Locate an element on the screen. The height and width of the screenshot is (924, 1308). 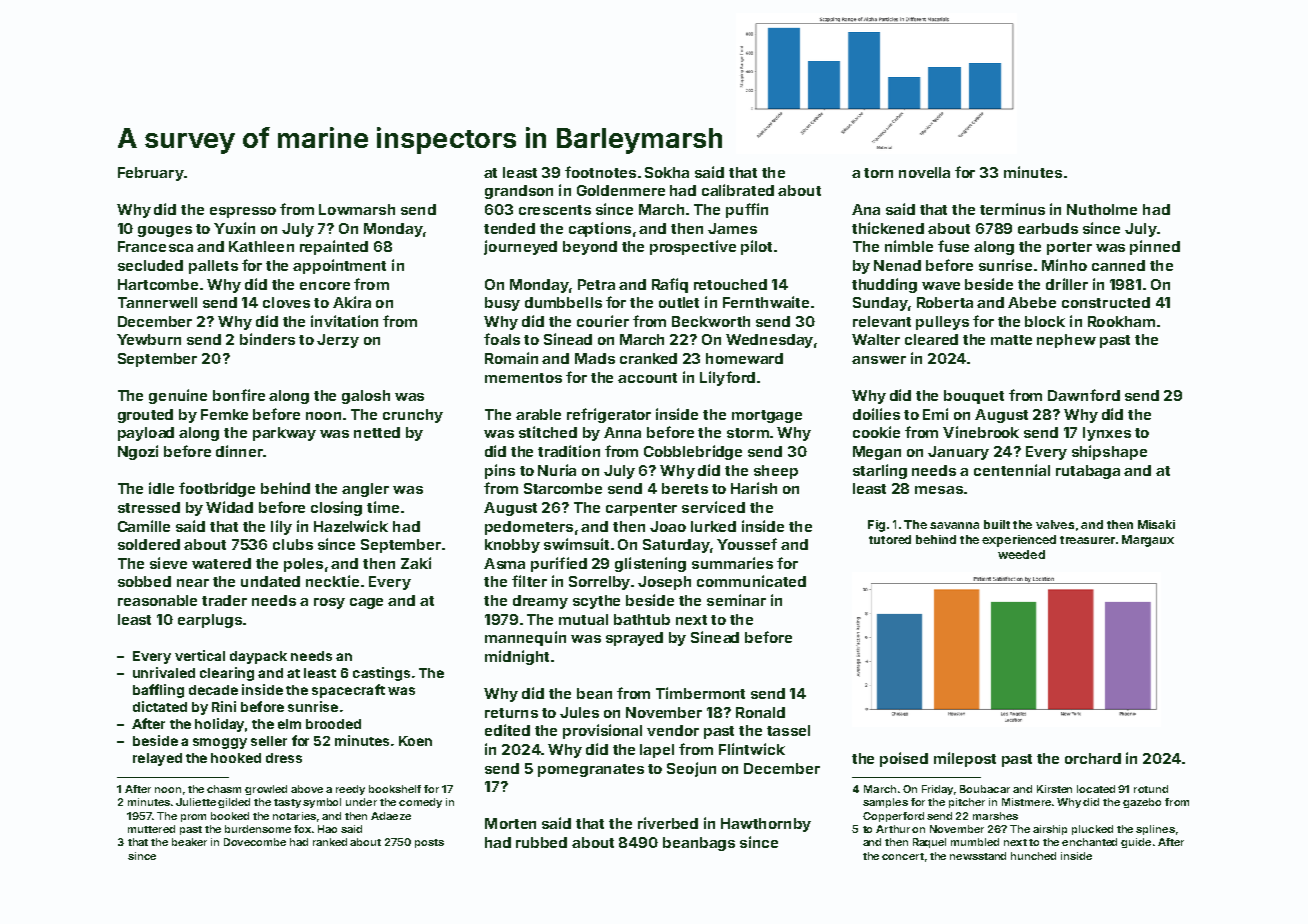
vendor is located at coordinates (673, 730).
